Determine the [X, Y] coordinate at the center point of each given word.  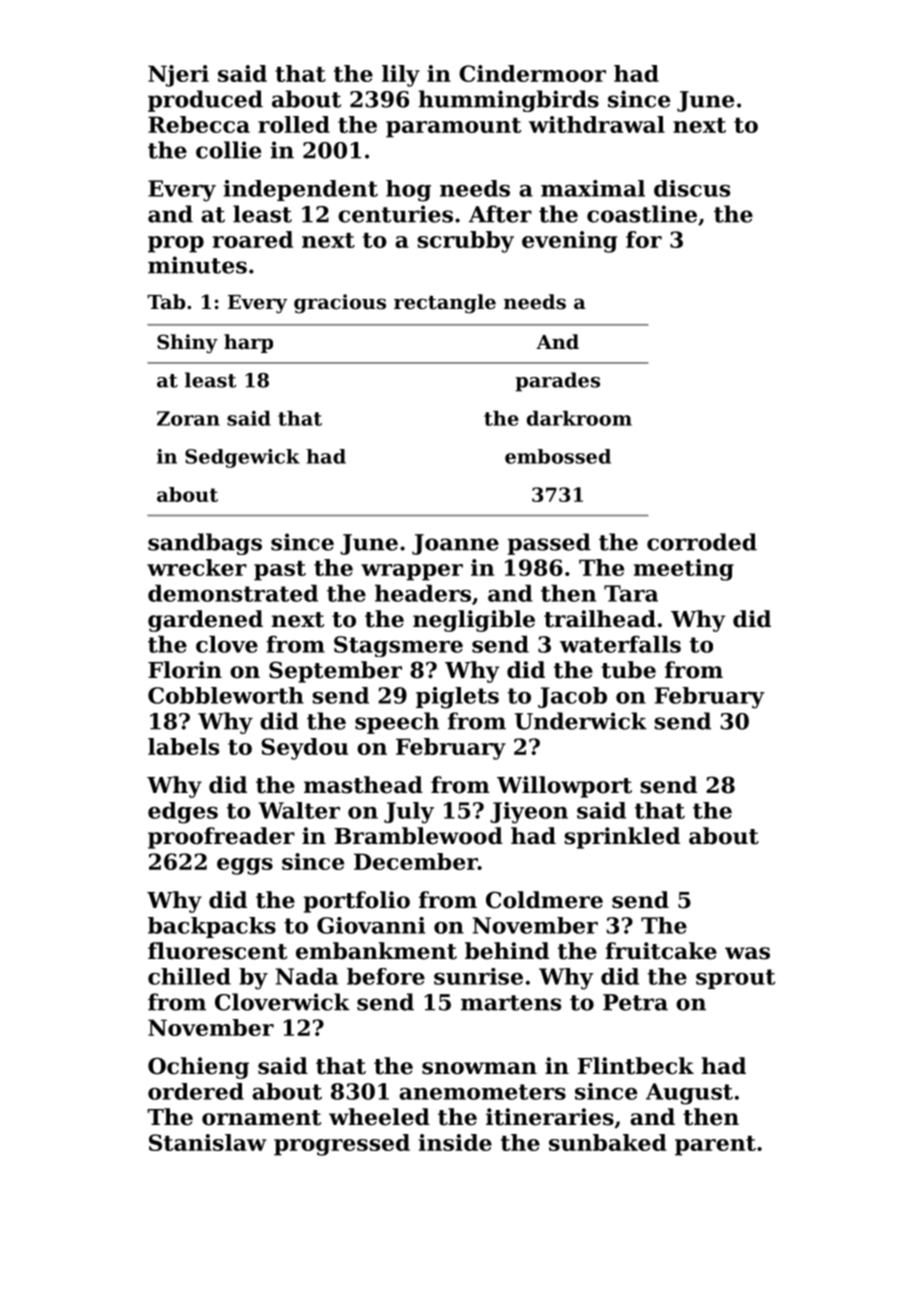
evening [570, 242]
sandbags [205, 544]
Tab [166, 302]
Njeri [178, 76]
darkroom [579, 418]
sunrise [478, 976]
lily [401, 76]
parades [557, 382]
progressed [342, 1145]
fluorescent [217, 951]
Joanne [455, 544]
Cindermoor [532, 73]
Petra [635, 1002]
